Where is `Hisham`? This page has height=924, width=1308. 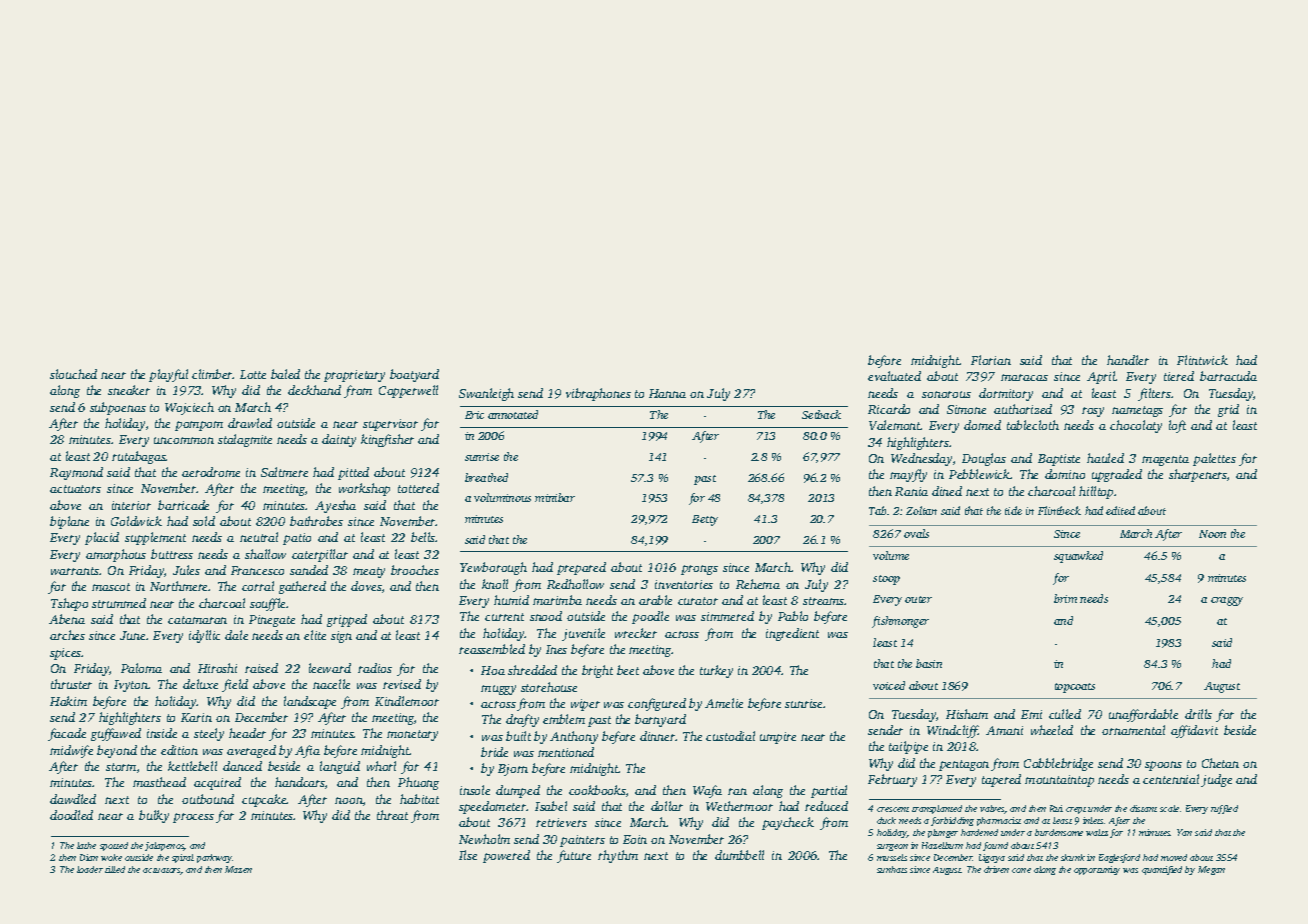
Hisham is located at coordinates (967, 714).
